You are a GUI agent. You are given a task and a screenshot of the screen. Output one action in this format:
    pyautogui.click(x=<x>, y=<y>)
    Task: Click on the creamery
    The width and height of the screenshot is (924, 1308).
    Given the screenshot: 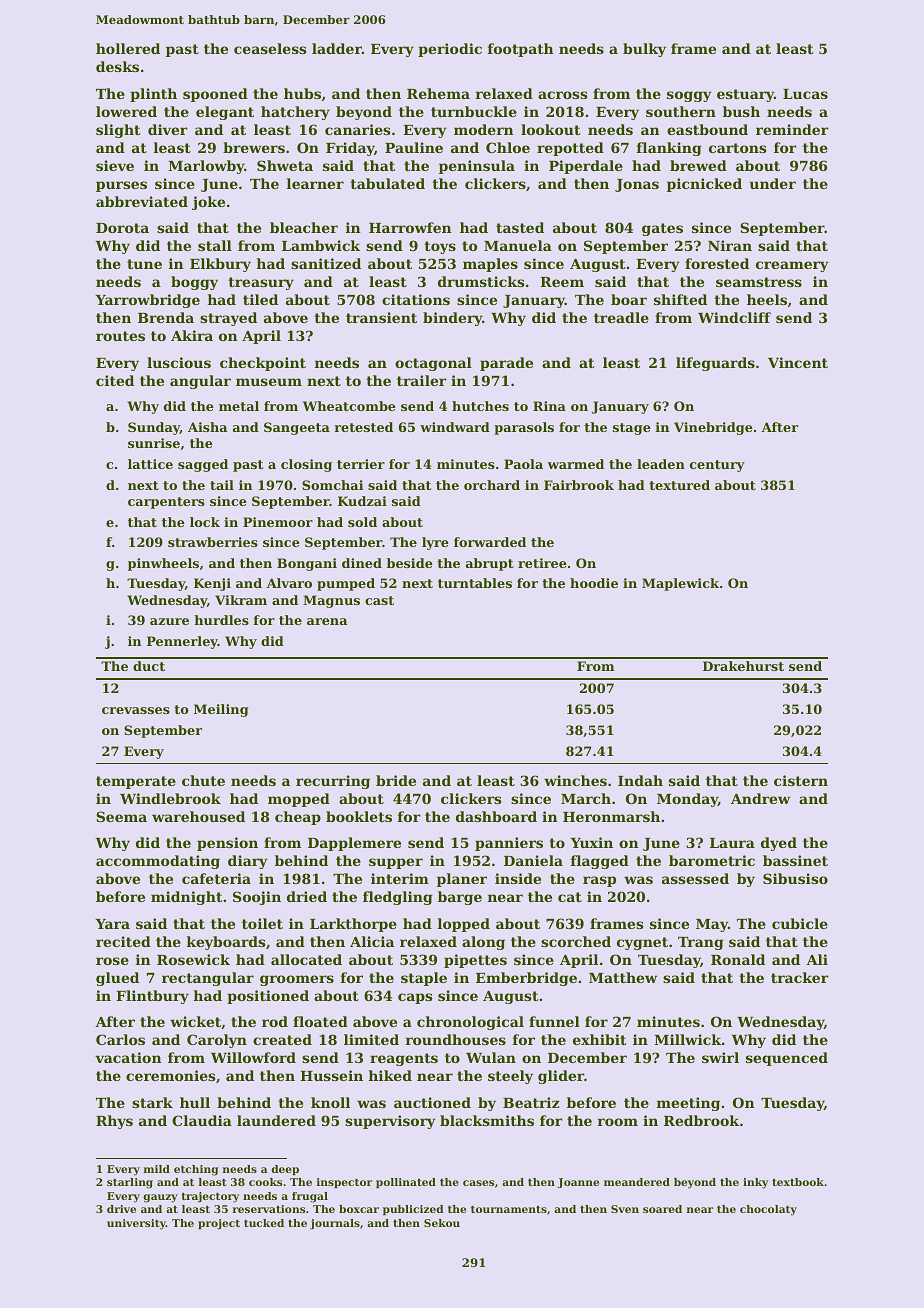 What is the action you would take?
    pyautogui.click(x=792, y=266)
